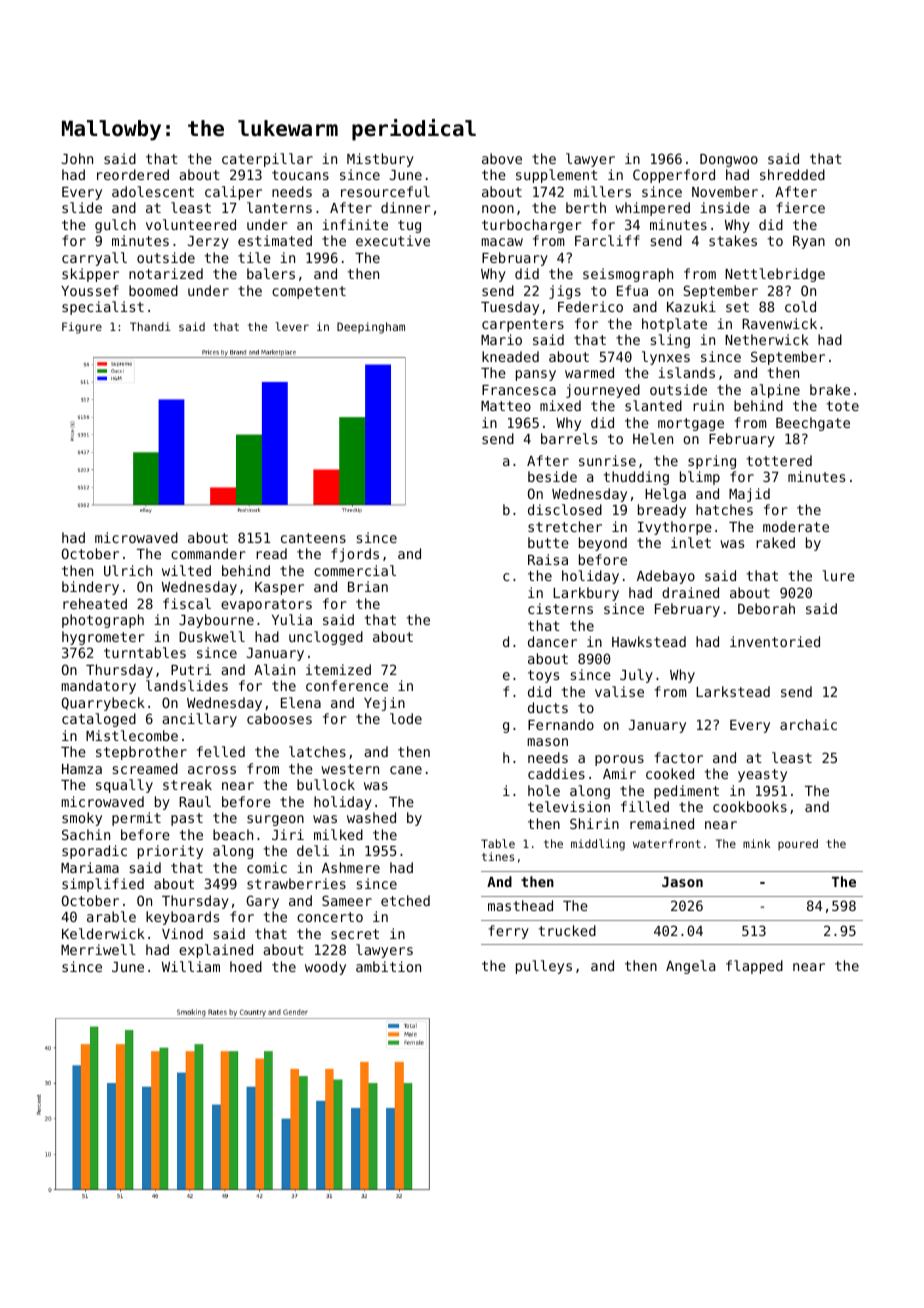 This screenshot has width=924, height=1308. I want to click on moderate, so click(796, 526).
